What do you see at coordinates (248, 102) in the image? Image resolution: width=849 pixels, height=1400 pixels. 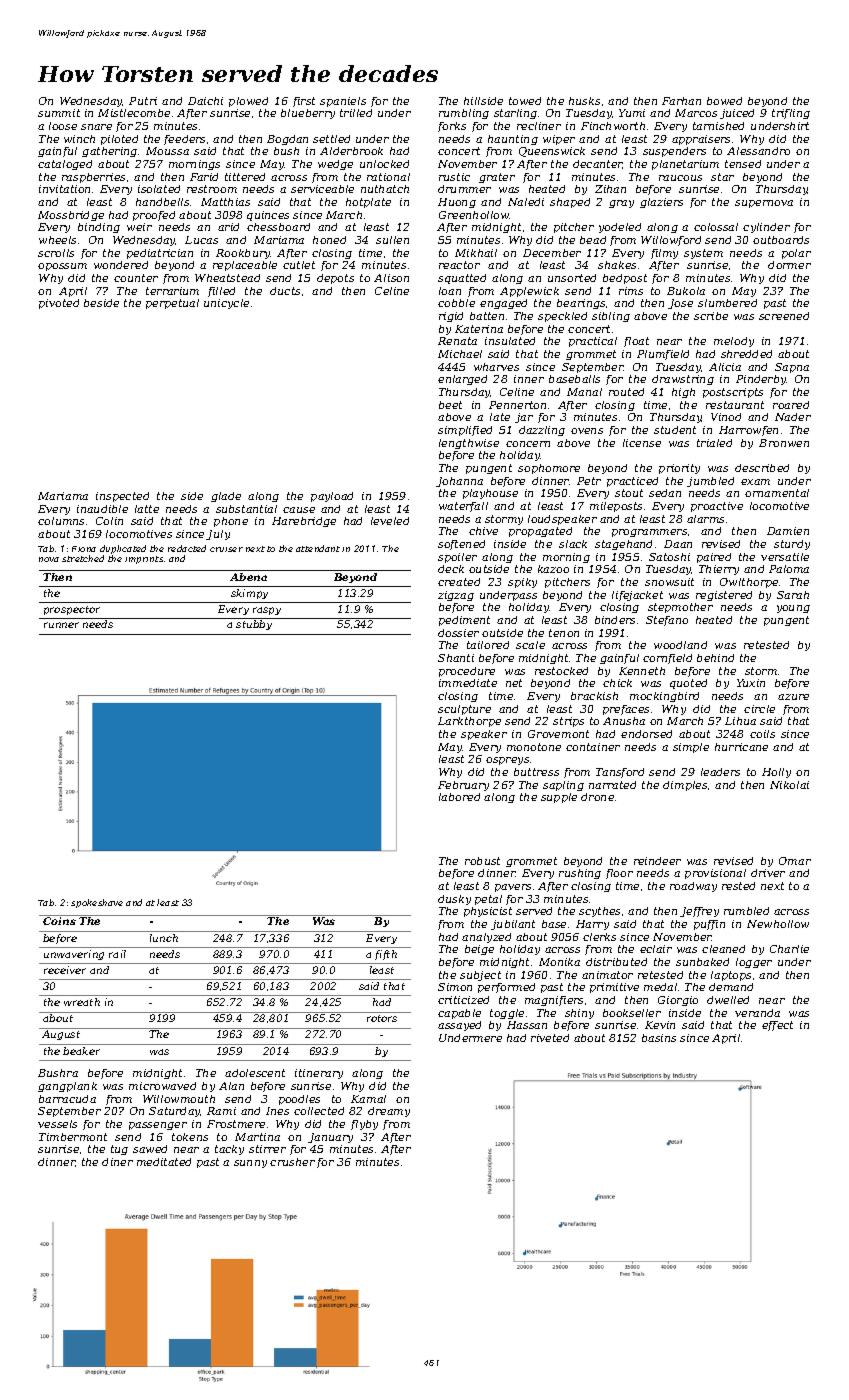 I see `plowed` at bounding box center [248, 102].
